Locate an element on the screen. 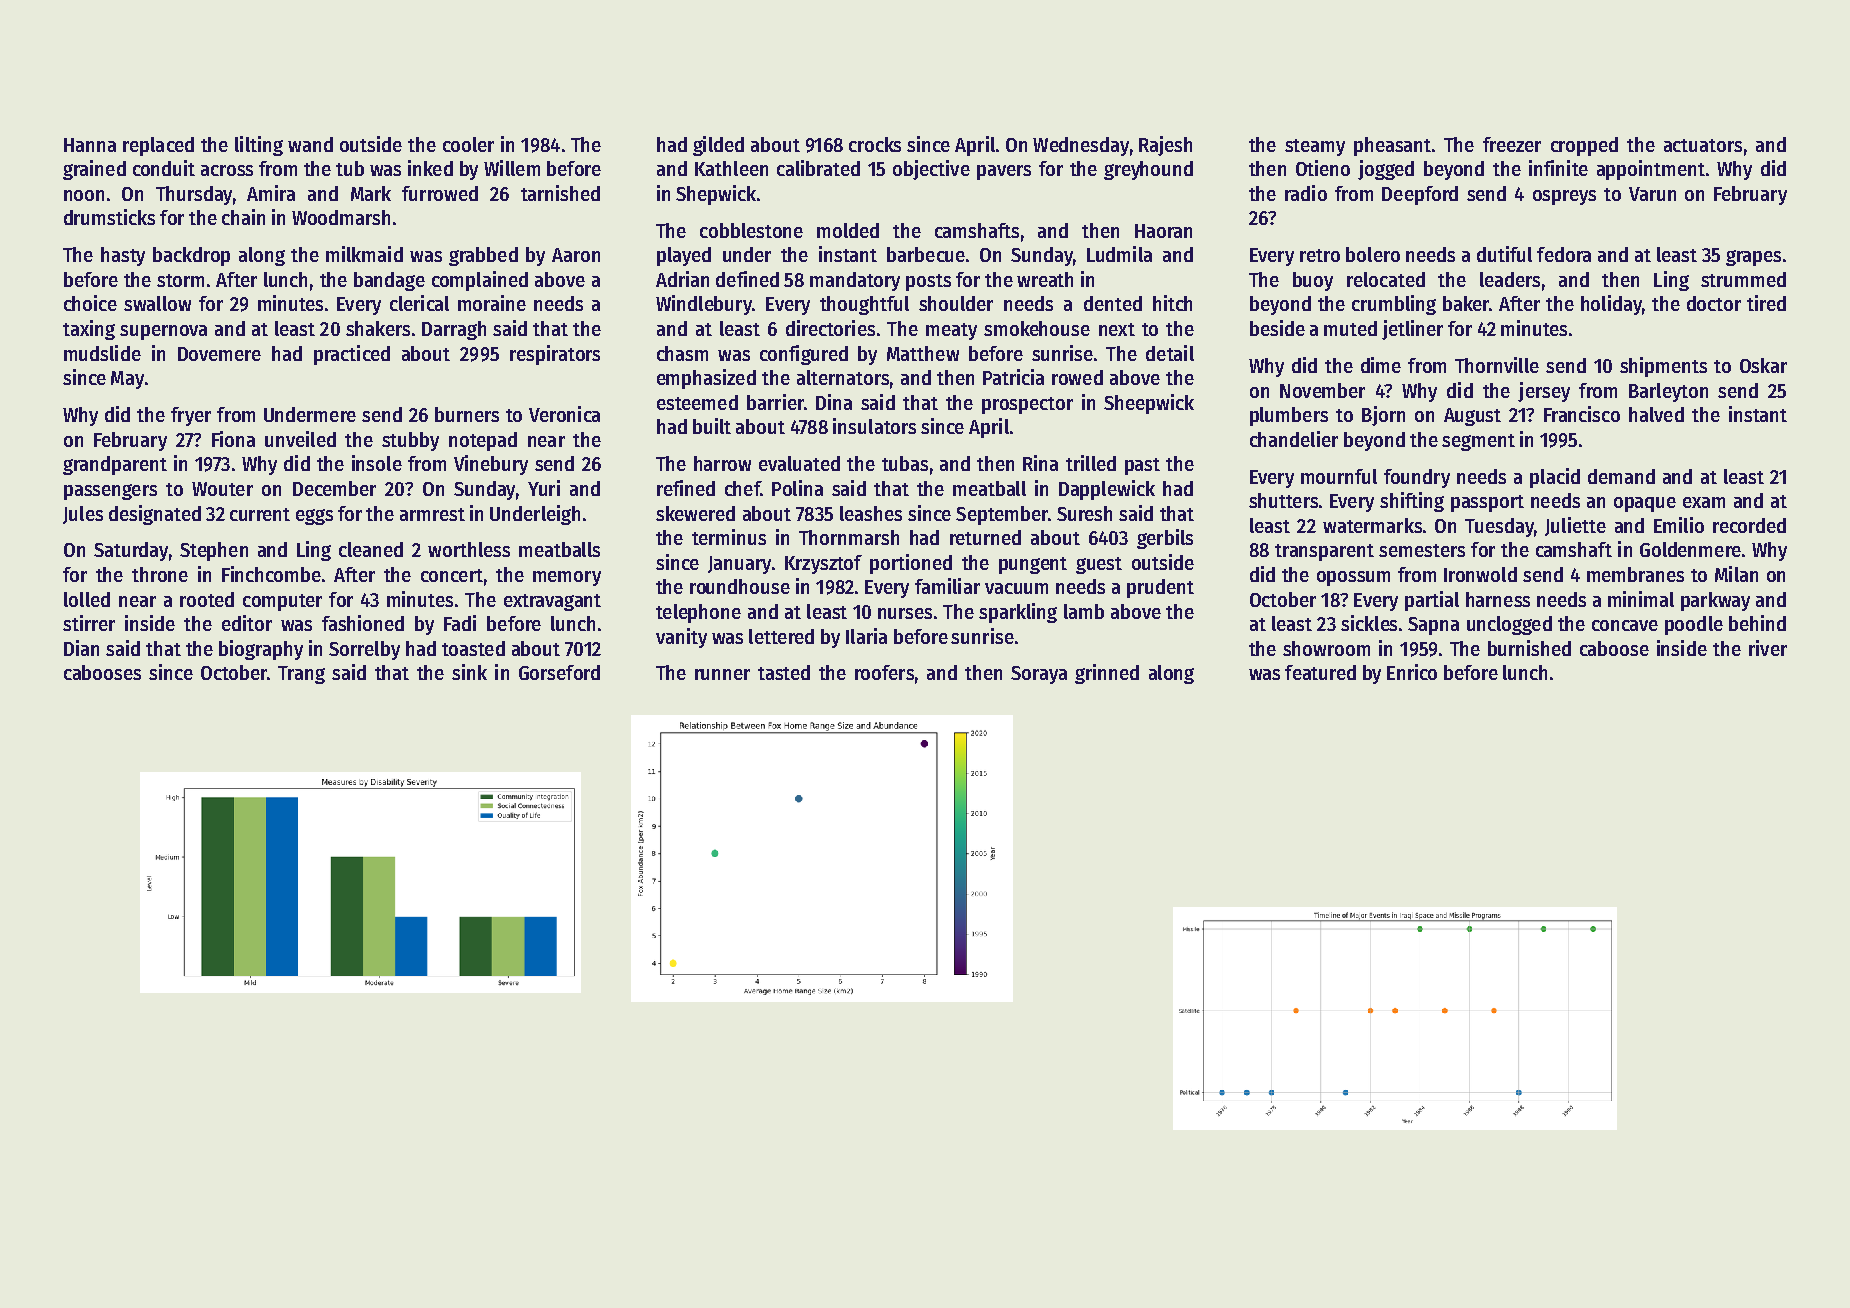 The width and height of the screenshot is (1850, 1308). tarnished is located at coordinates (560, 193).
